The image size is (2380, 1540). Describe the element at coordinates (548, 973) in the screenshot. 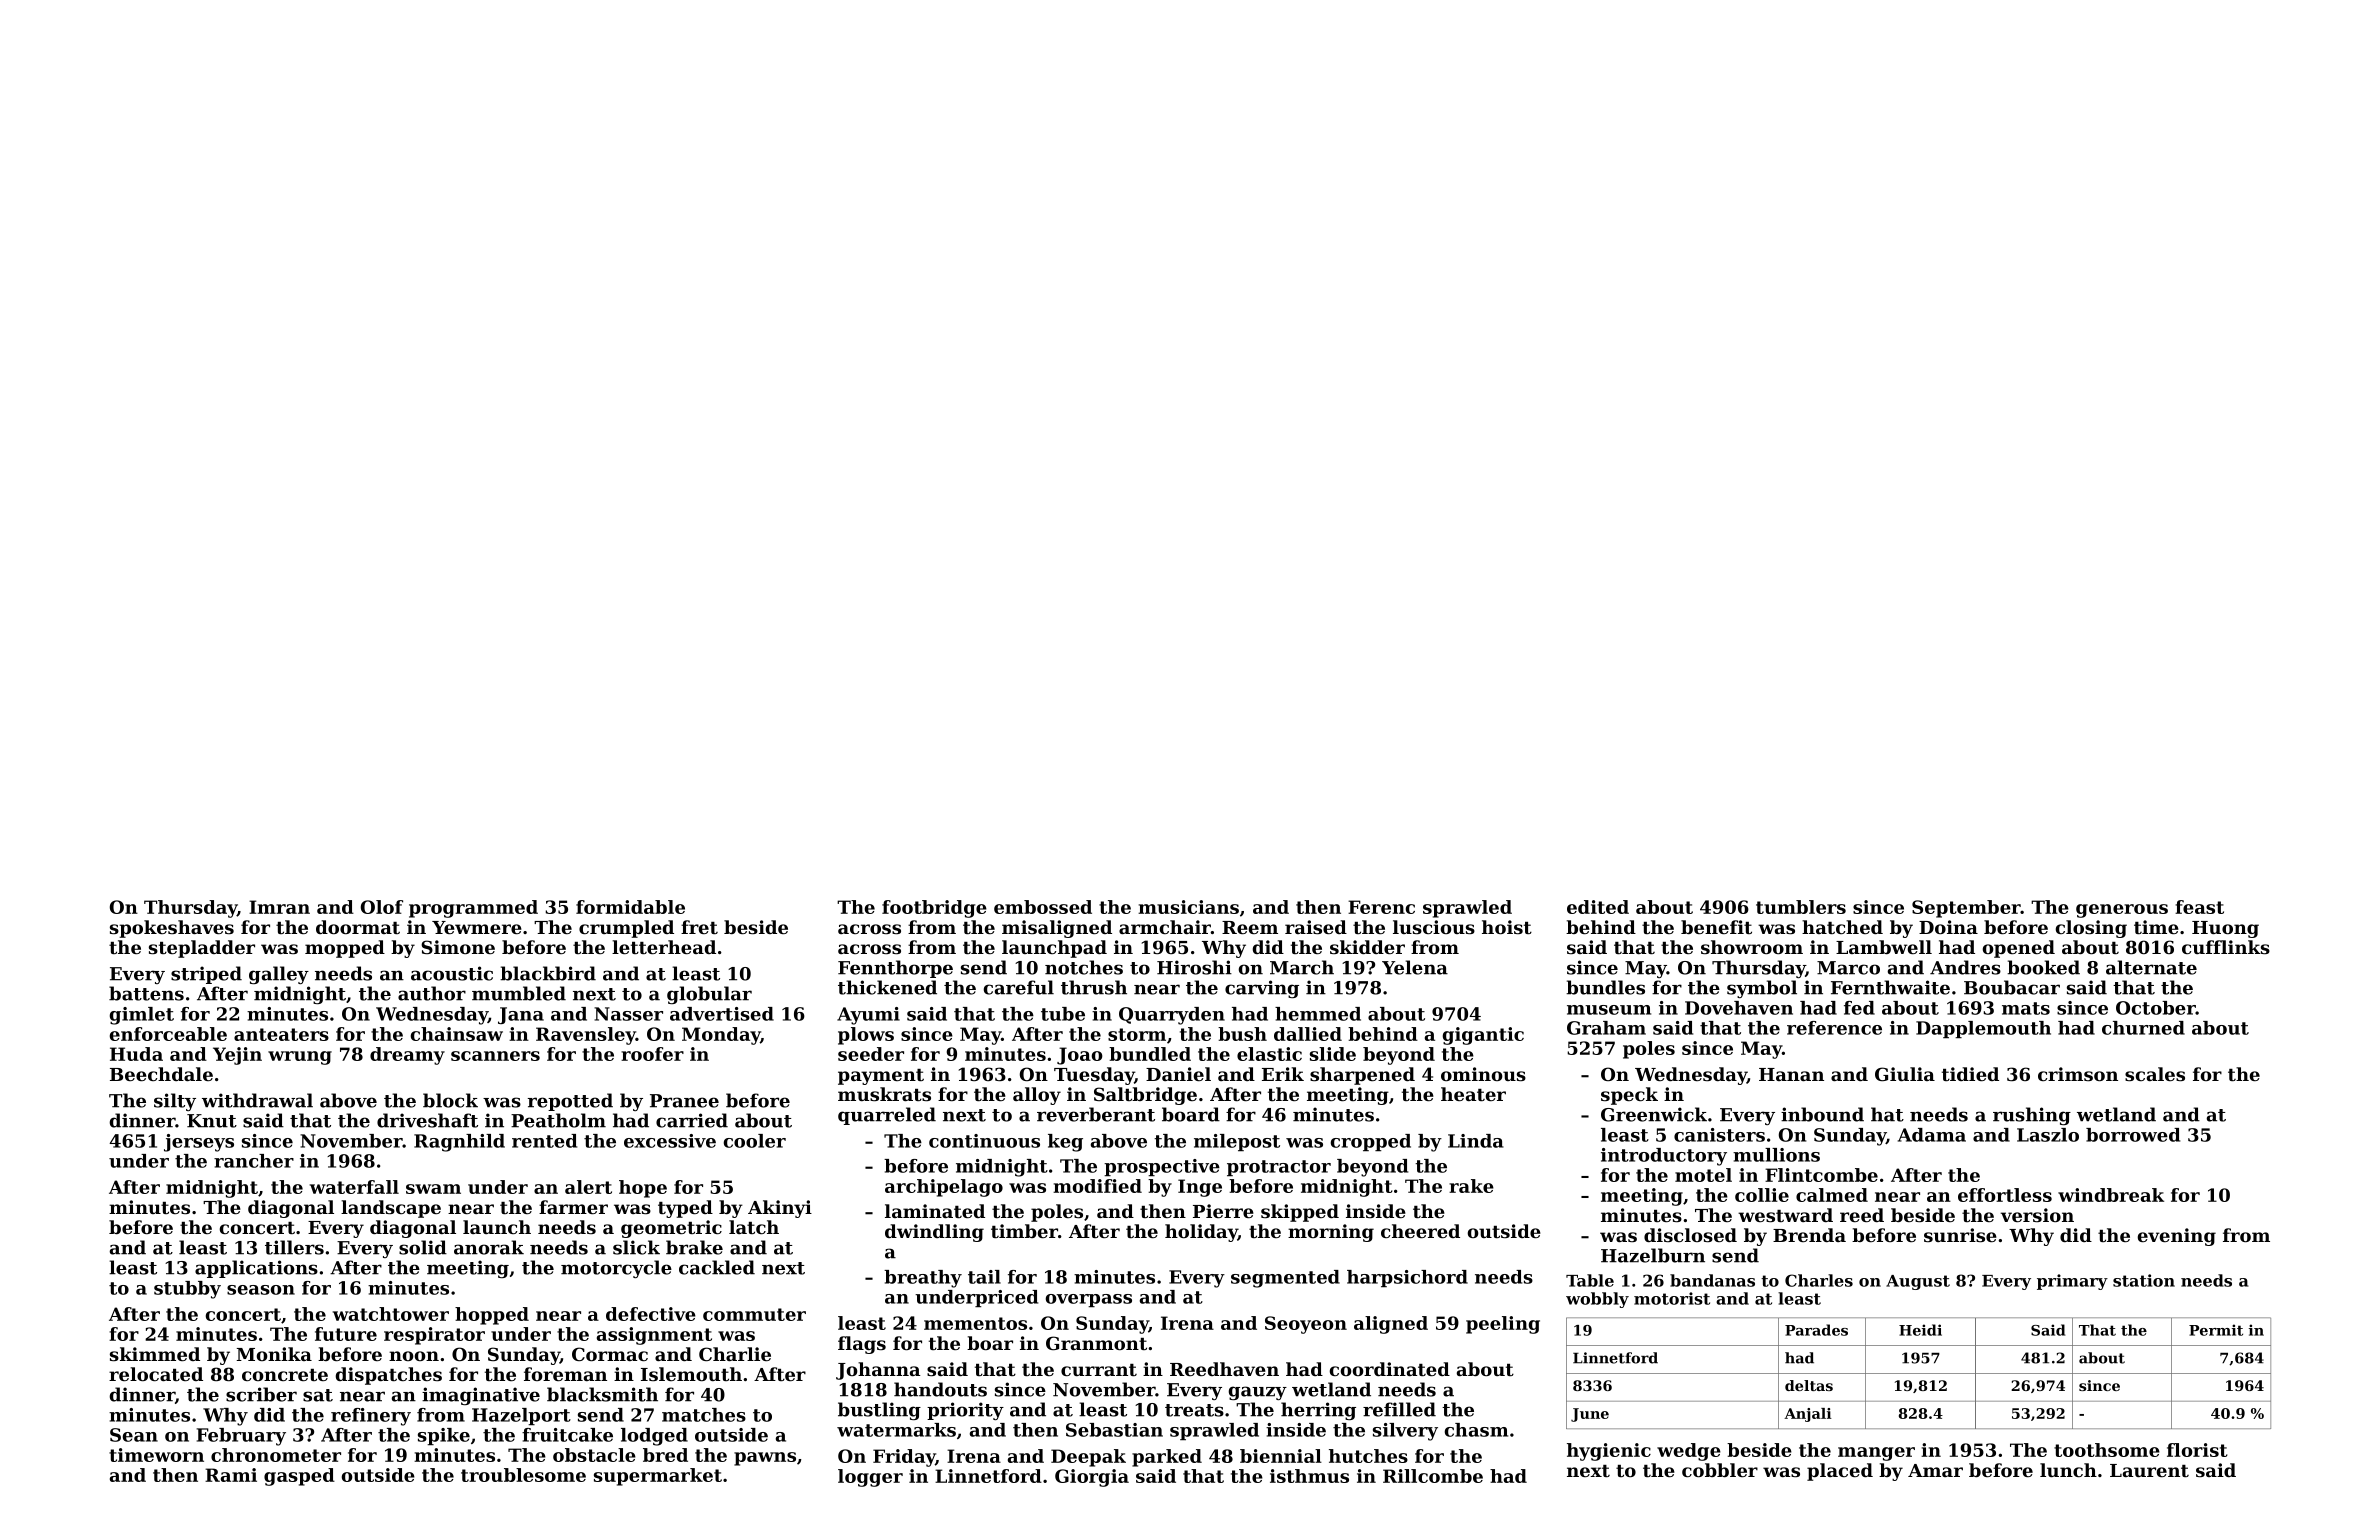

I see `blackbird` at that location.
